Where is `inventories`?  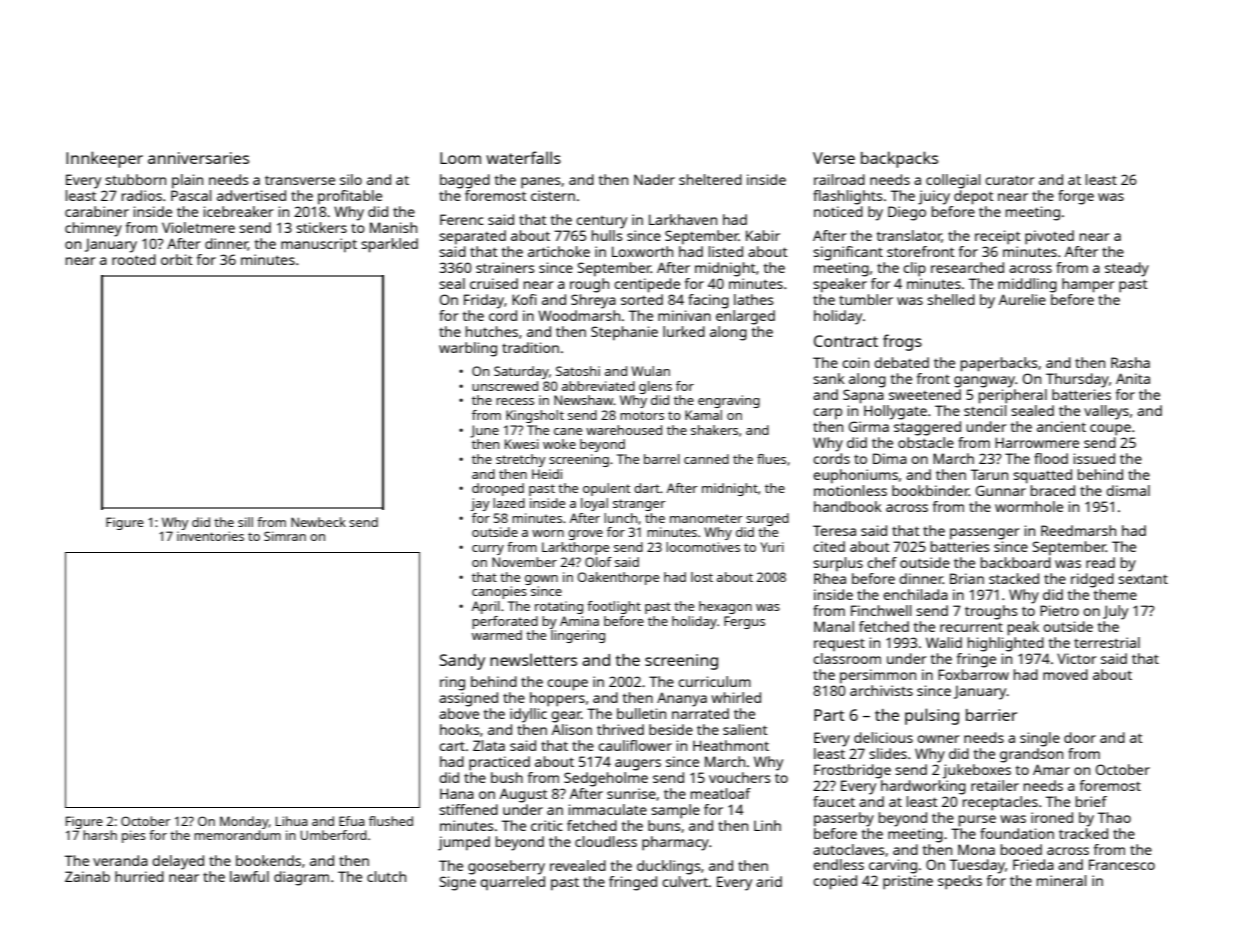 inventories is located at coordinates (210, 536).
